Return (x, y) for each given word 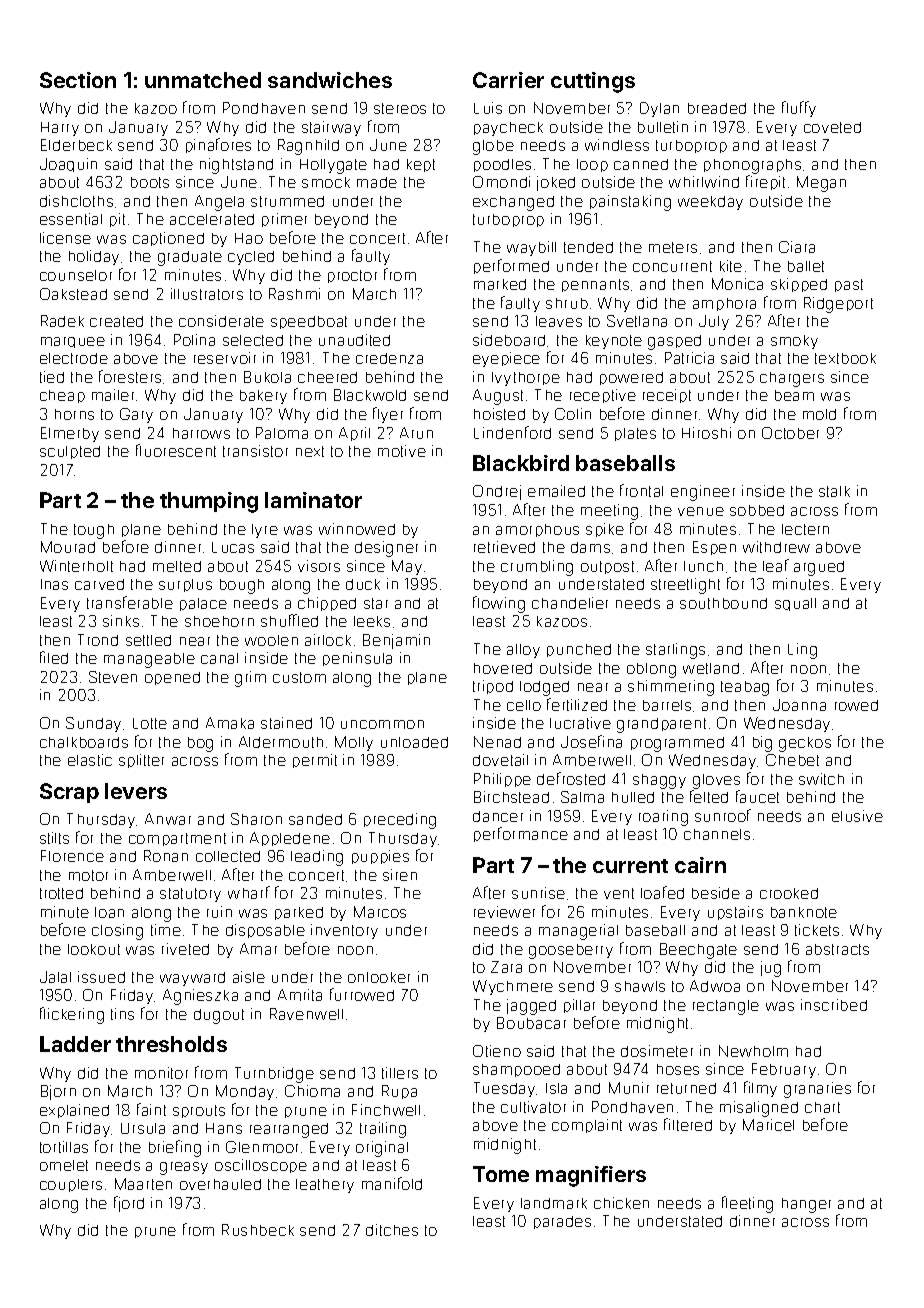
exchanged (513, 203)
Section (78, 80)
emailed (556, 491)
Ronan (166, 856)
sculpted (70, 452)
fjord (129, 1204)
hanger (806, 1205)
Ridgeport (838, 305)
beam (794, 395)
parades (562, 1222)
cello (524, 705)
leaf (776, 565)
